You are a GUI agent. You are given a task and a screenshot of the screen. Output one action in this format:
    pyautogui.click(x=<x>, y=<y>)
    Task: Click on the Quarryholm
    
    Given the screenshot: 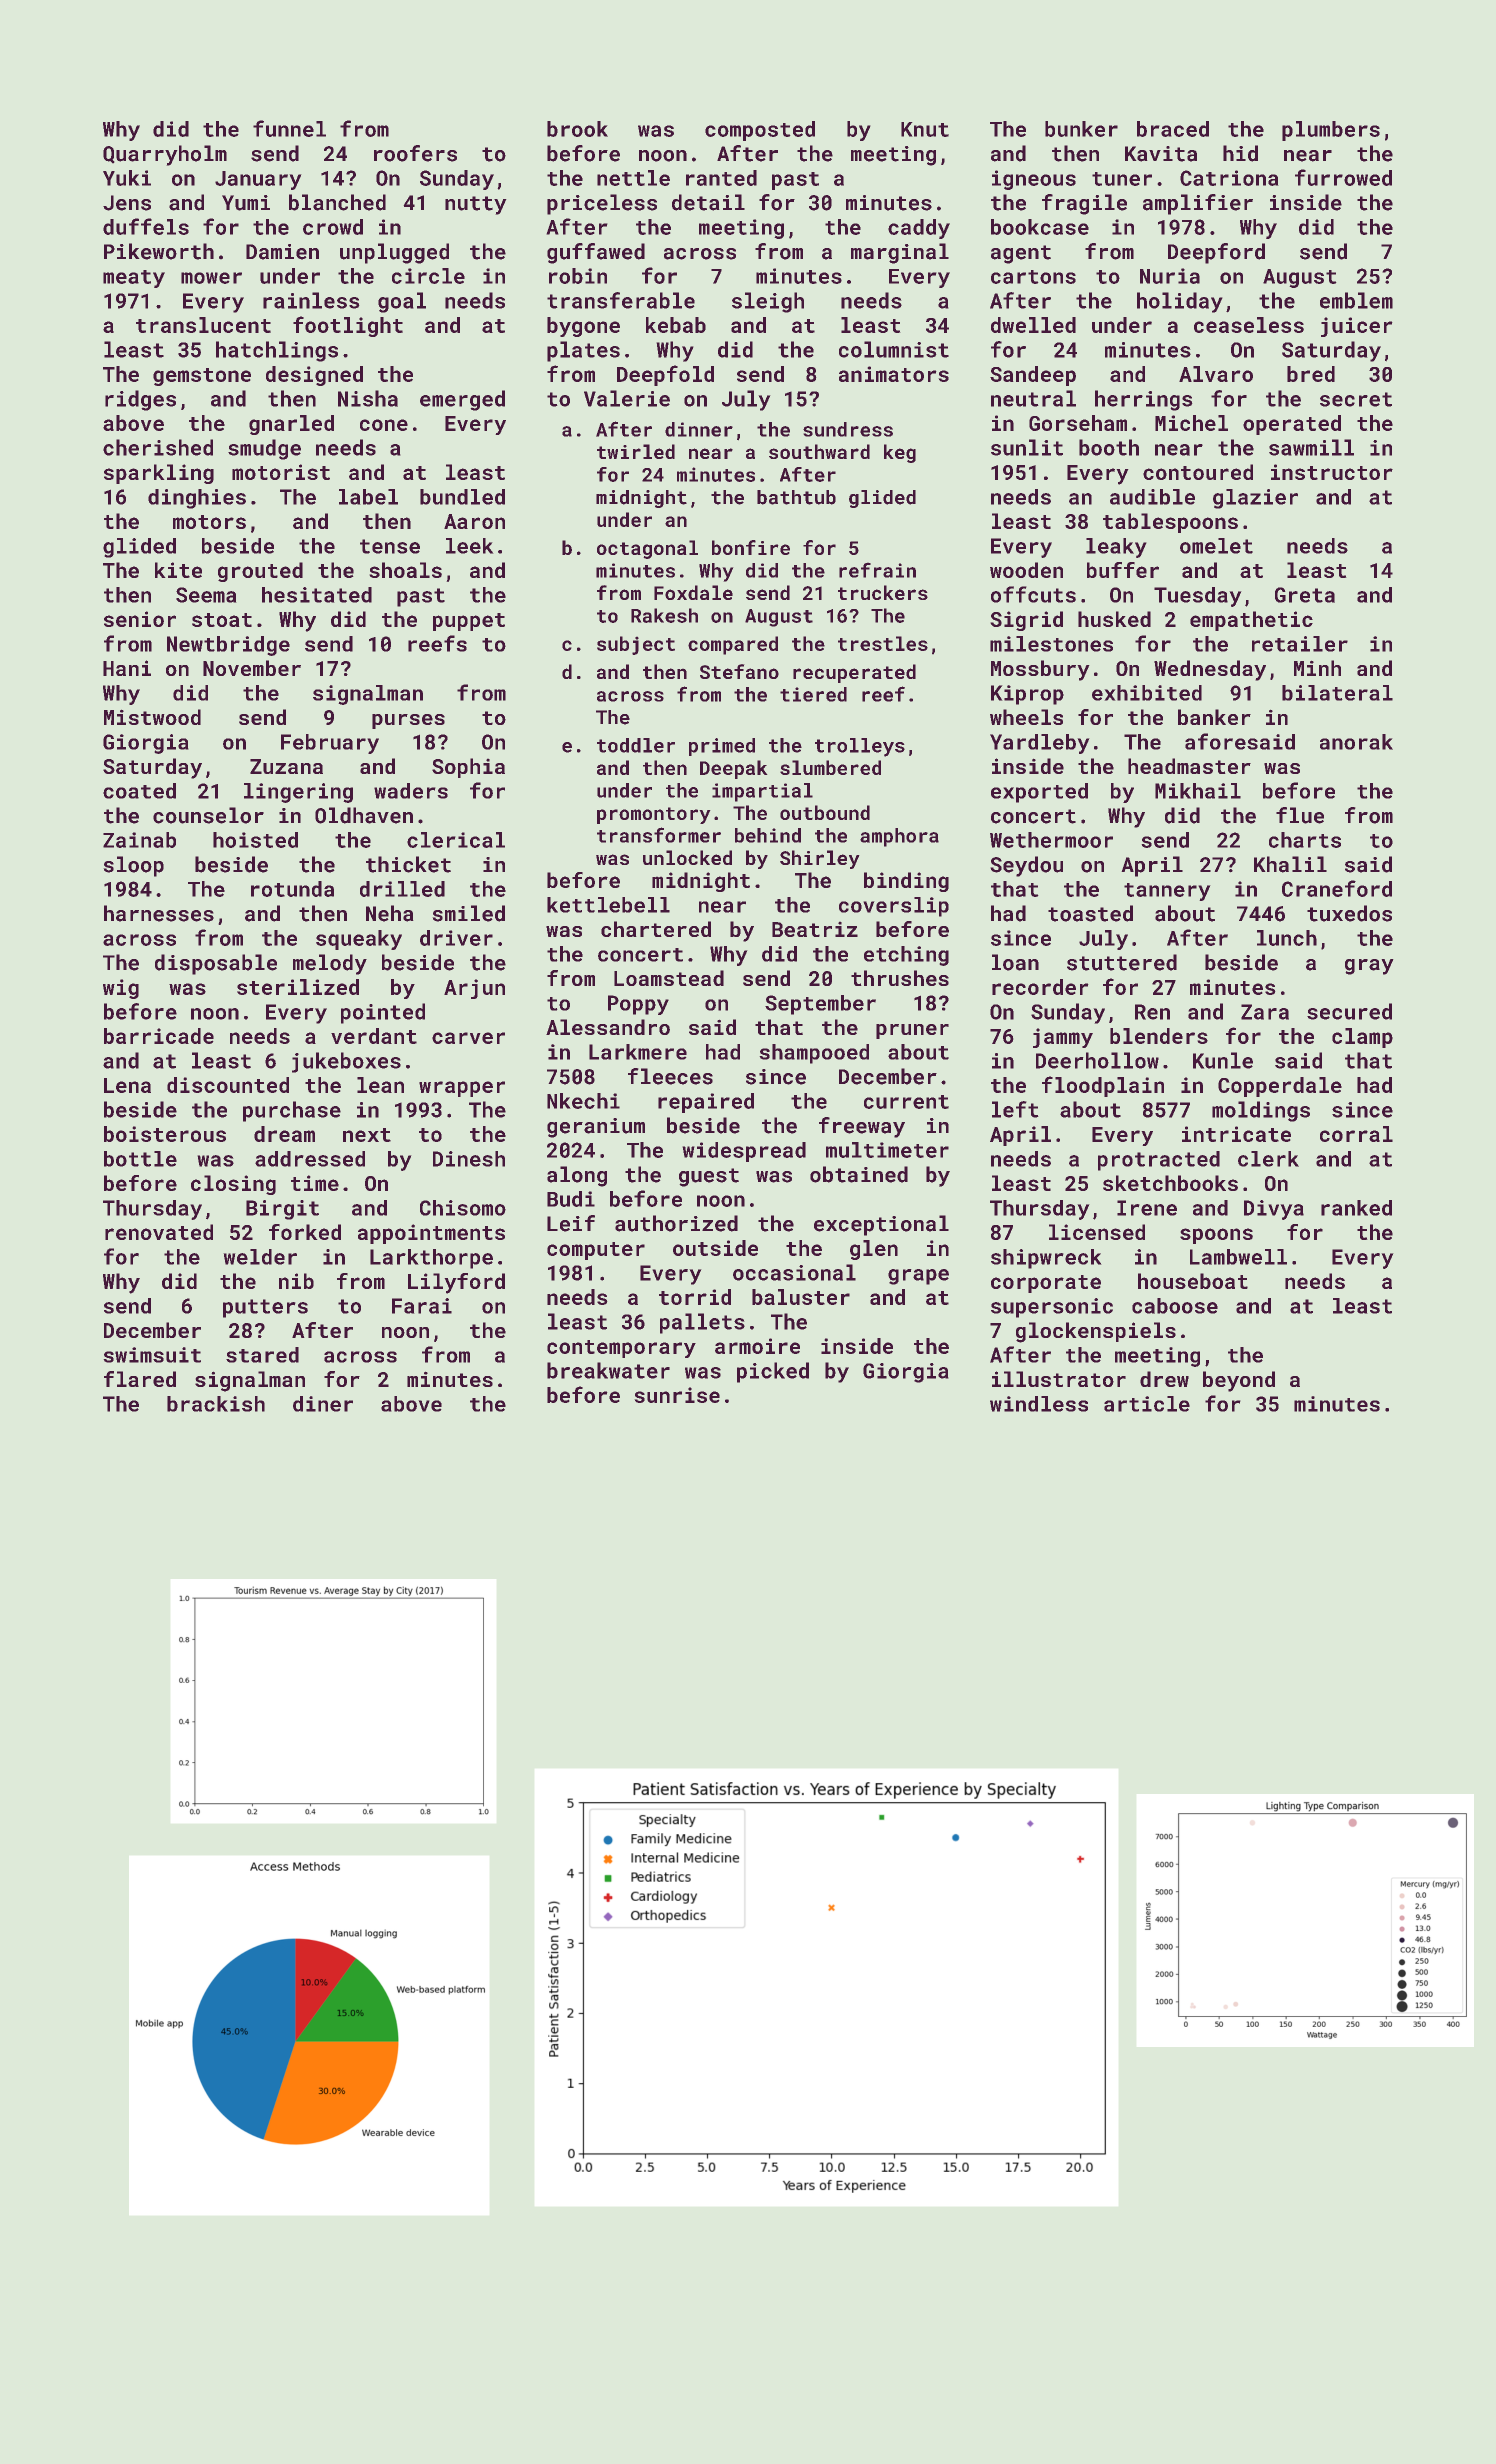 What is the action you would take?
    pyautogui.click(x=165, y=155)
